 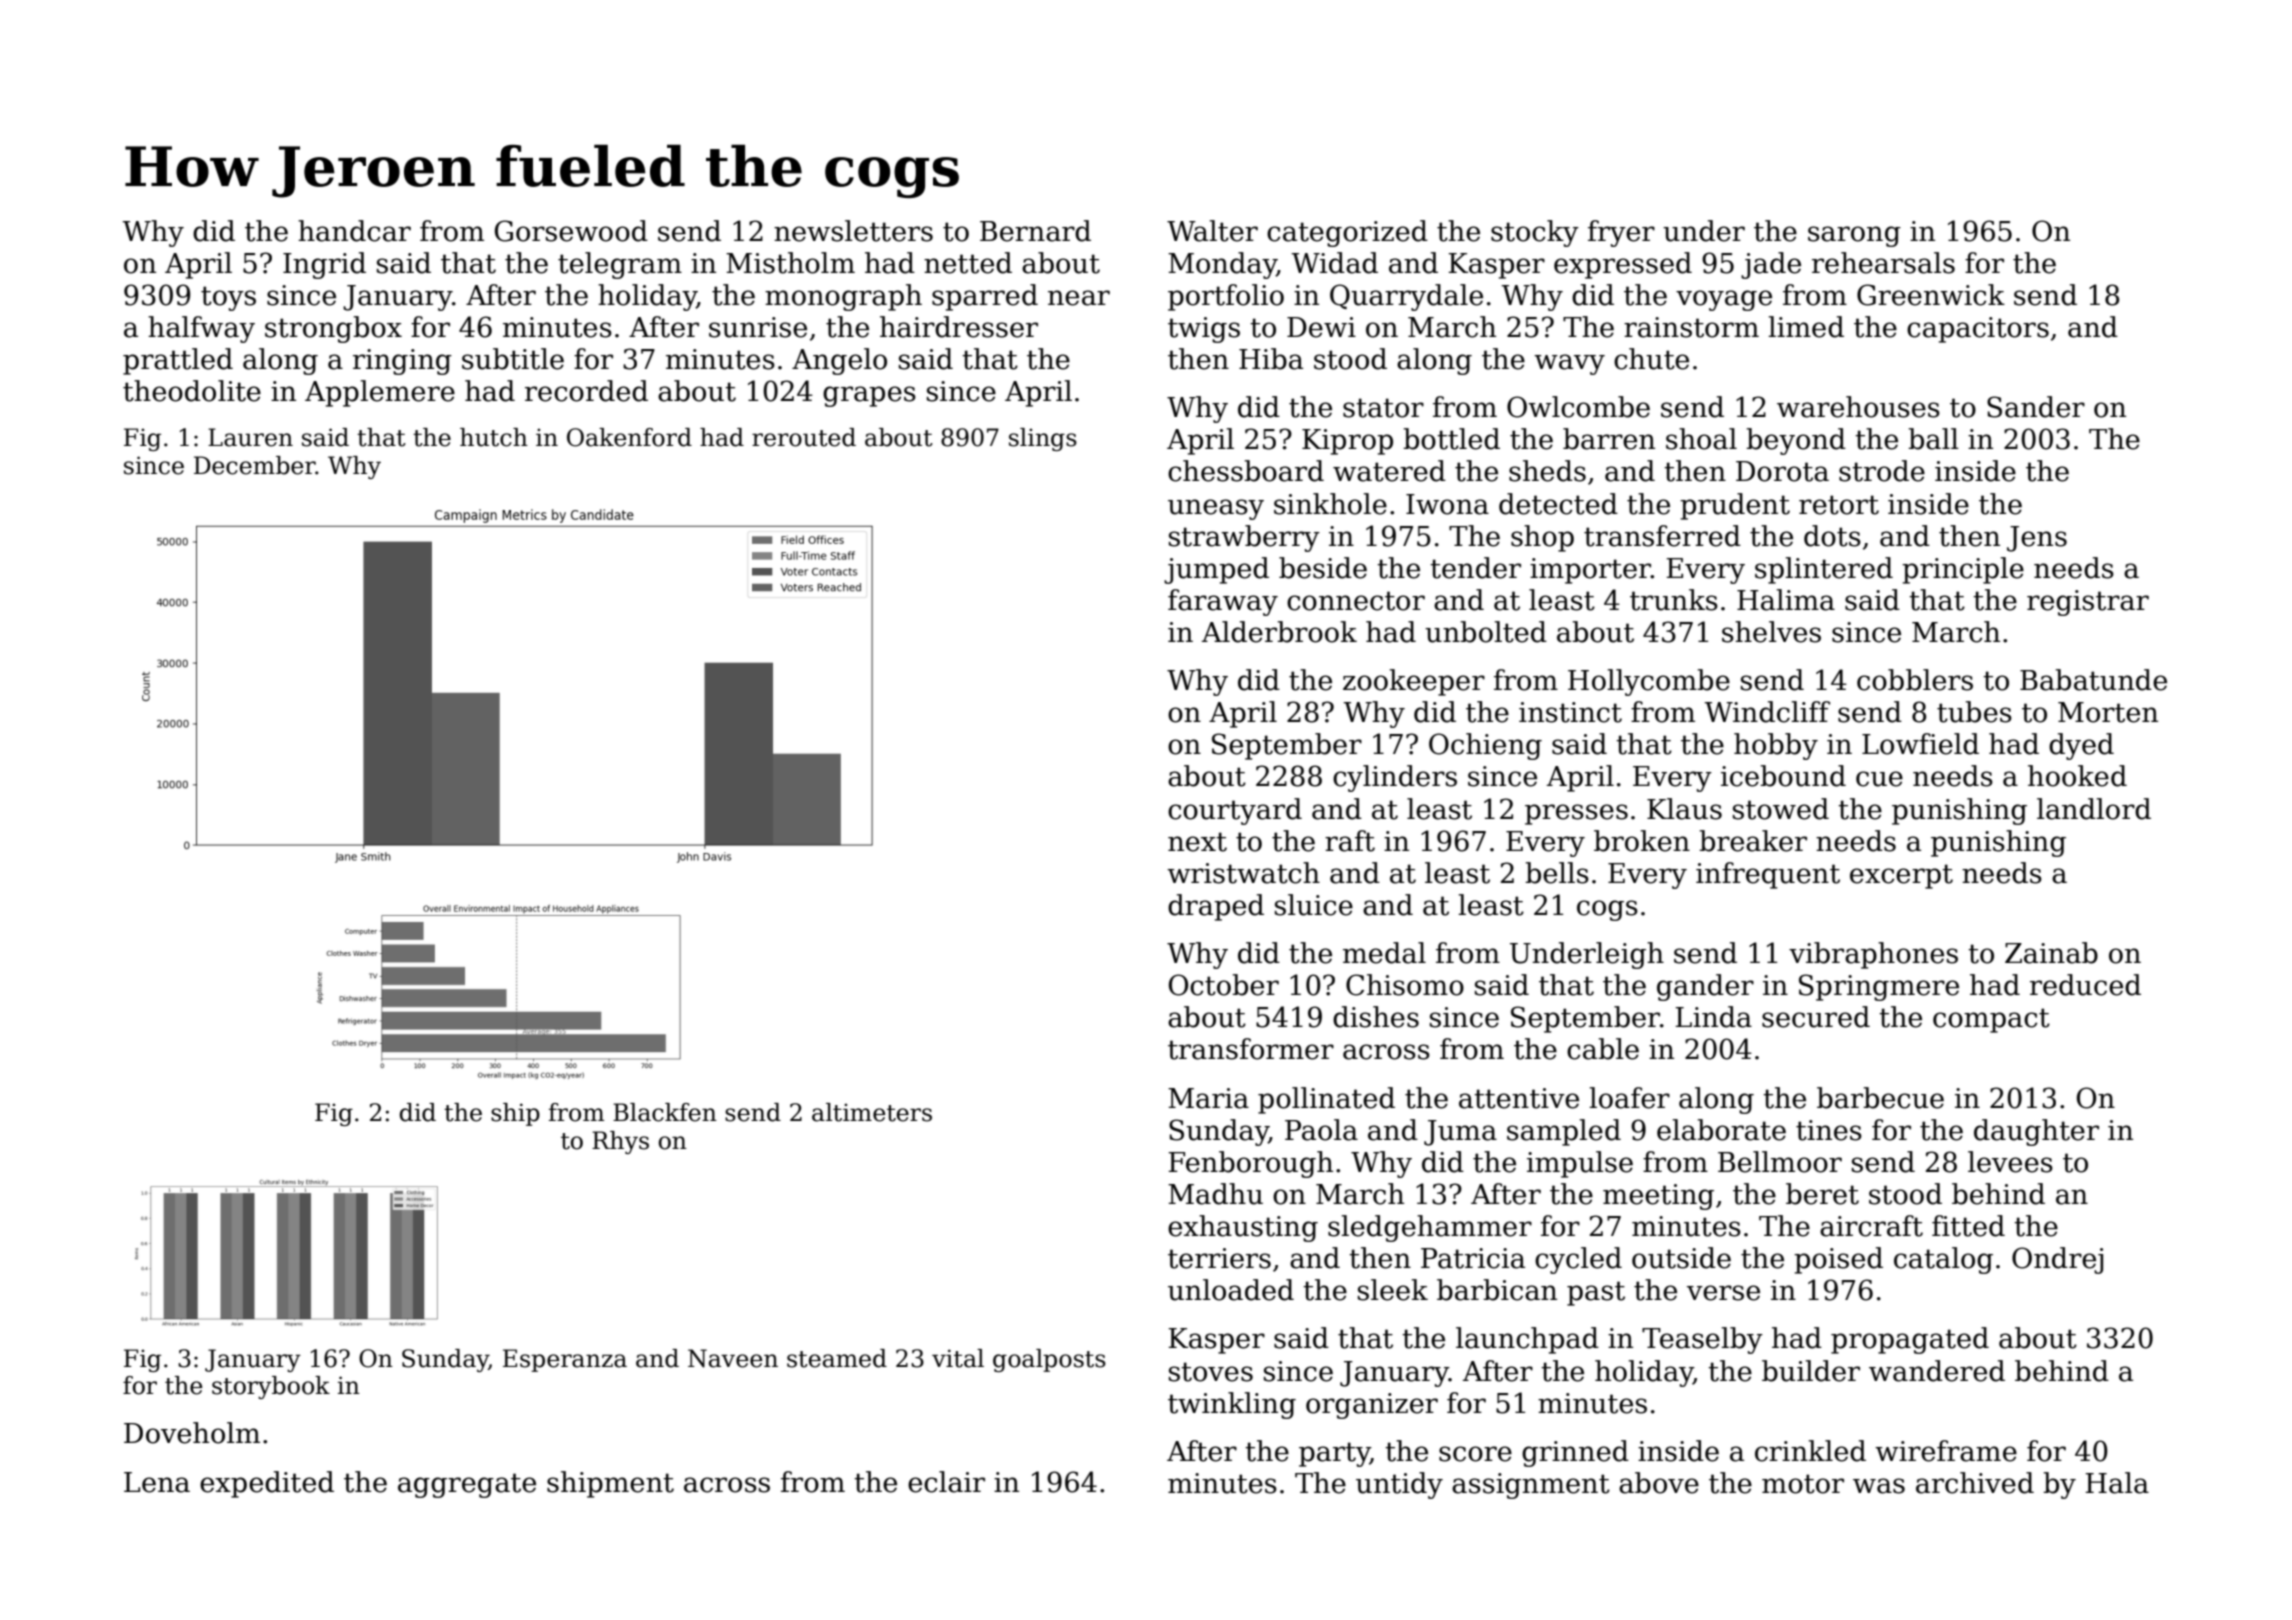 What do you see at coordinates (2010, 1162) in the screenshot?
I see `levees` at bounding box center [2010, 1162].
